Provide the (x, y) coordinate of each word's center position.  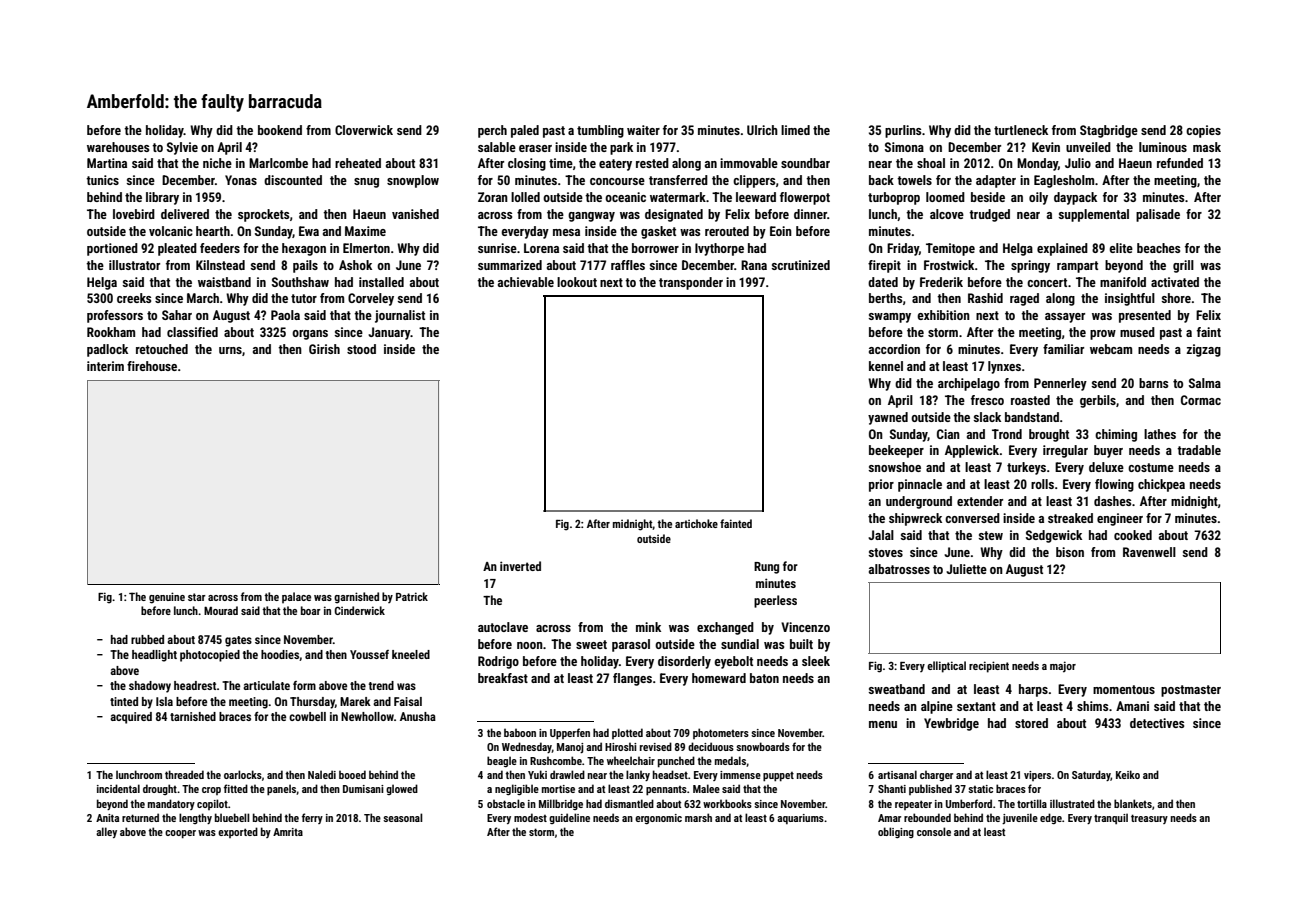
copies (1203, 131)
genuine (167, 598)
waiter (643, 130)
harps (1033, 690)
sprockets (263, 215)
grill (1183, 266)
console (934, 831)
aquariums (800, 819)
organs (310, 335)
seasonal (403, 817)
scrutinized (801, 265)
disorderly (684, 662)
